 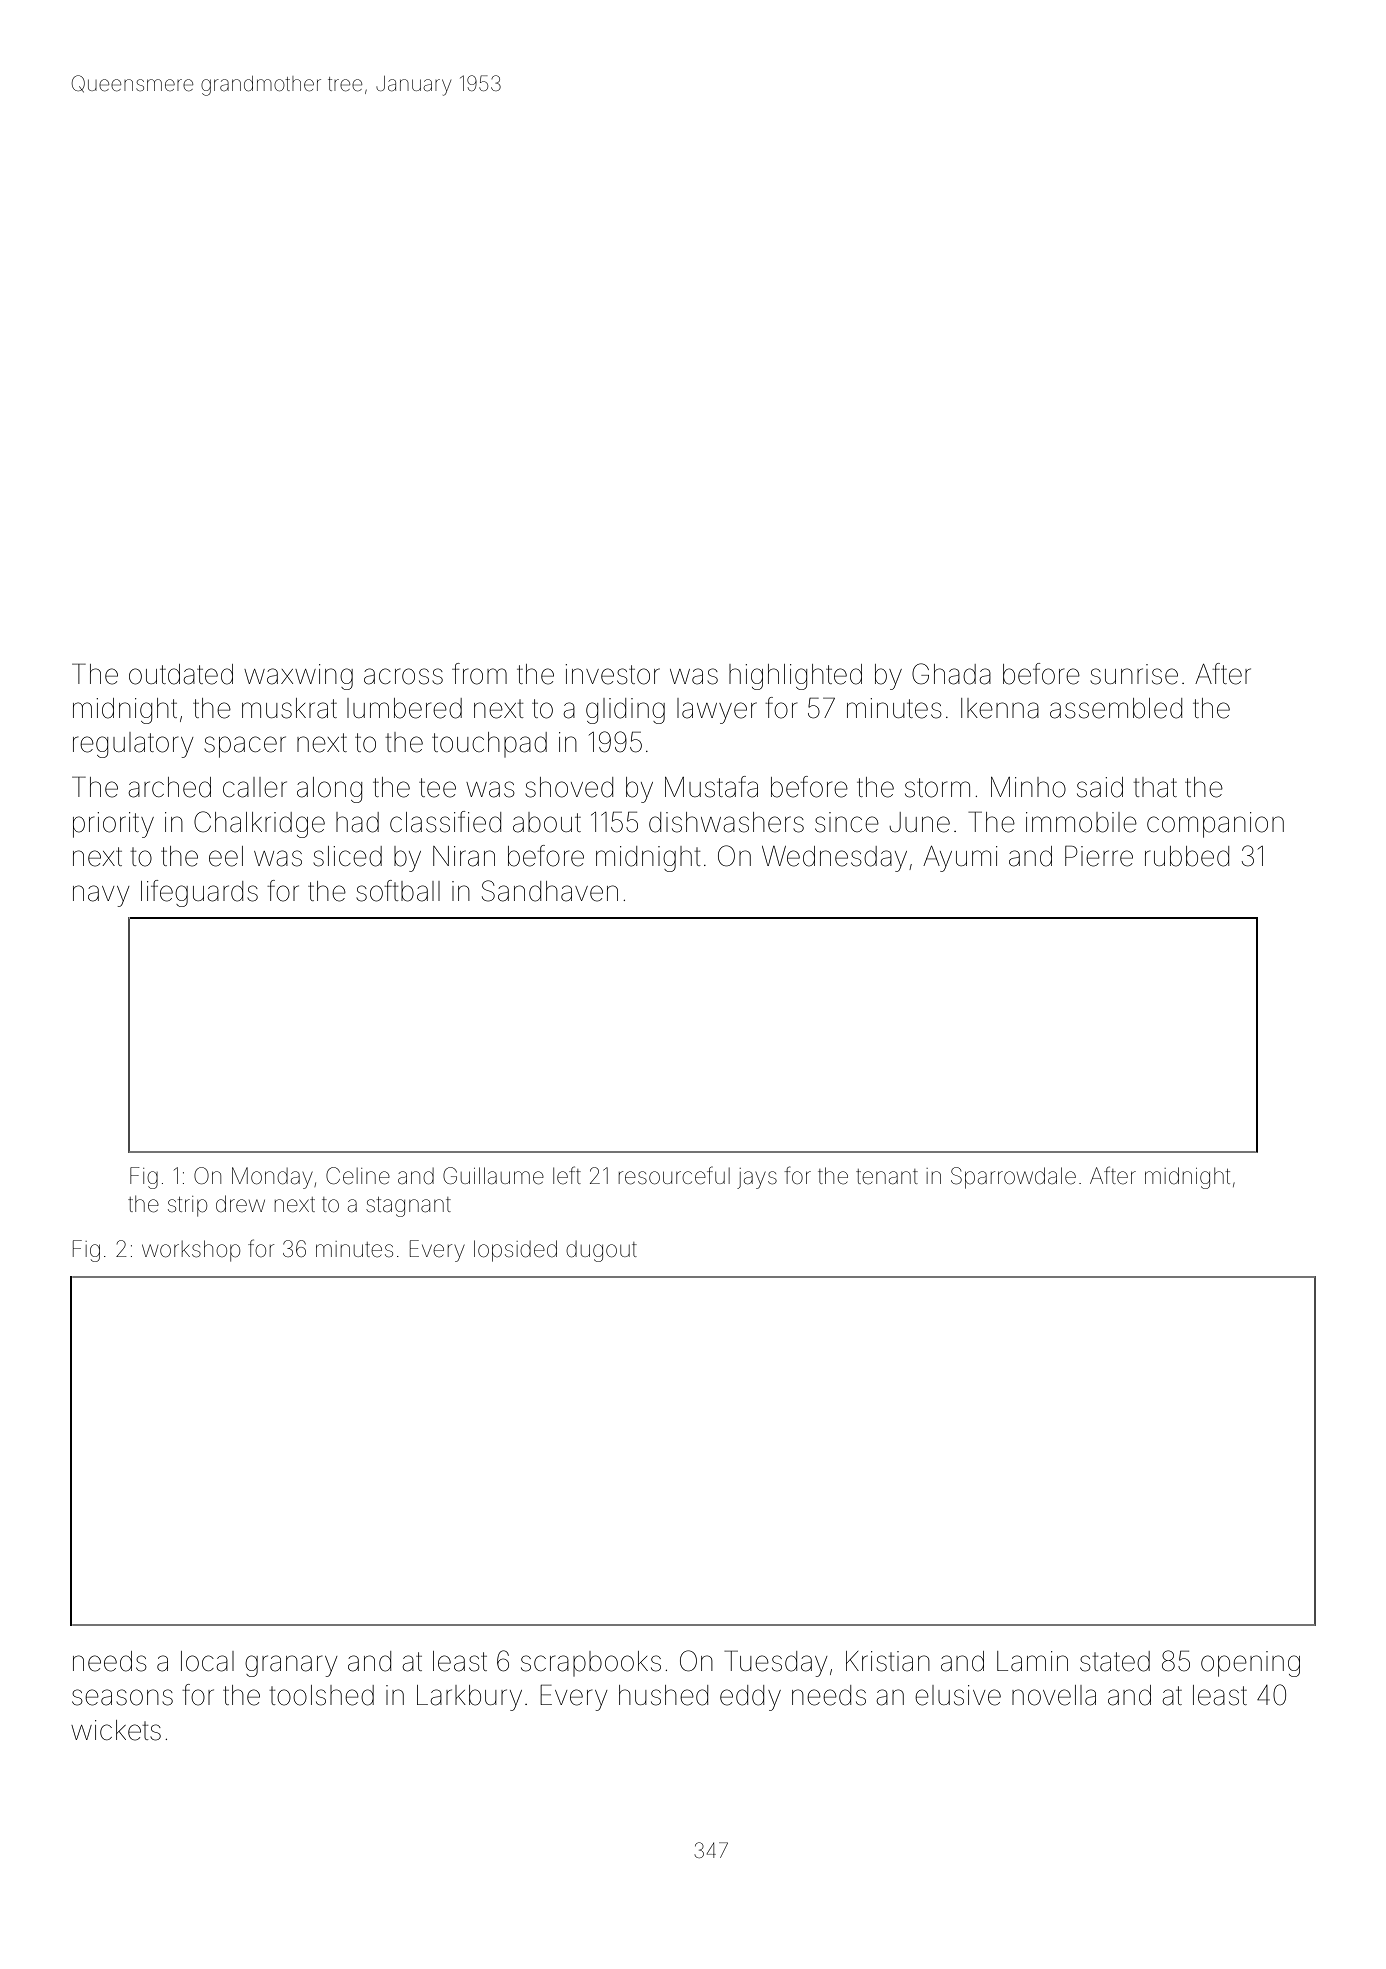 I want to click on strip, so click(x=187, y=1206).
